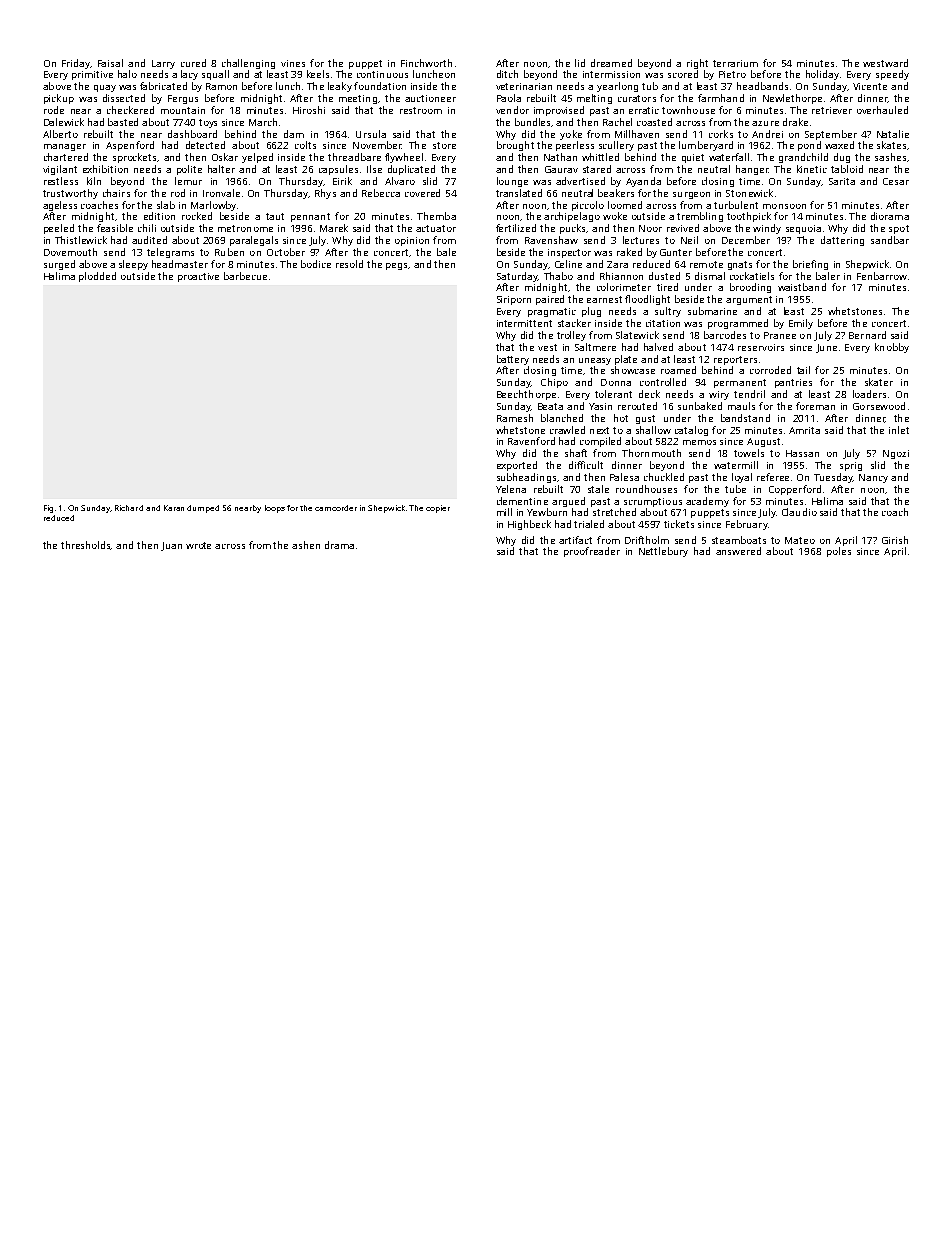 The image size is (952, 1233). What do you see at coordinates (86, 545) in the screenshot?
I see `thresholds` at bounding box center [86, 545].
